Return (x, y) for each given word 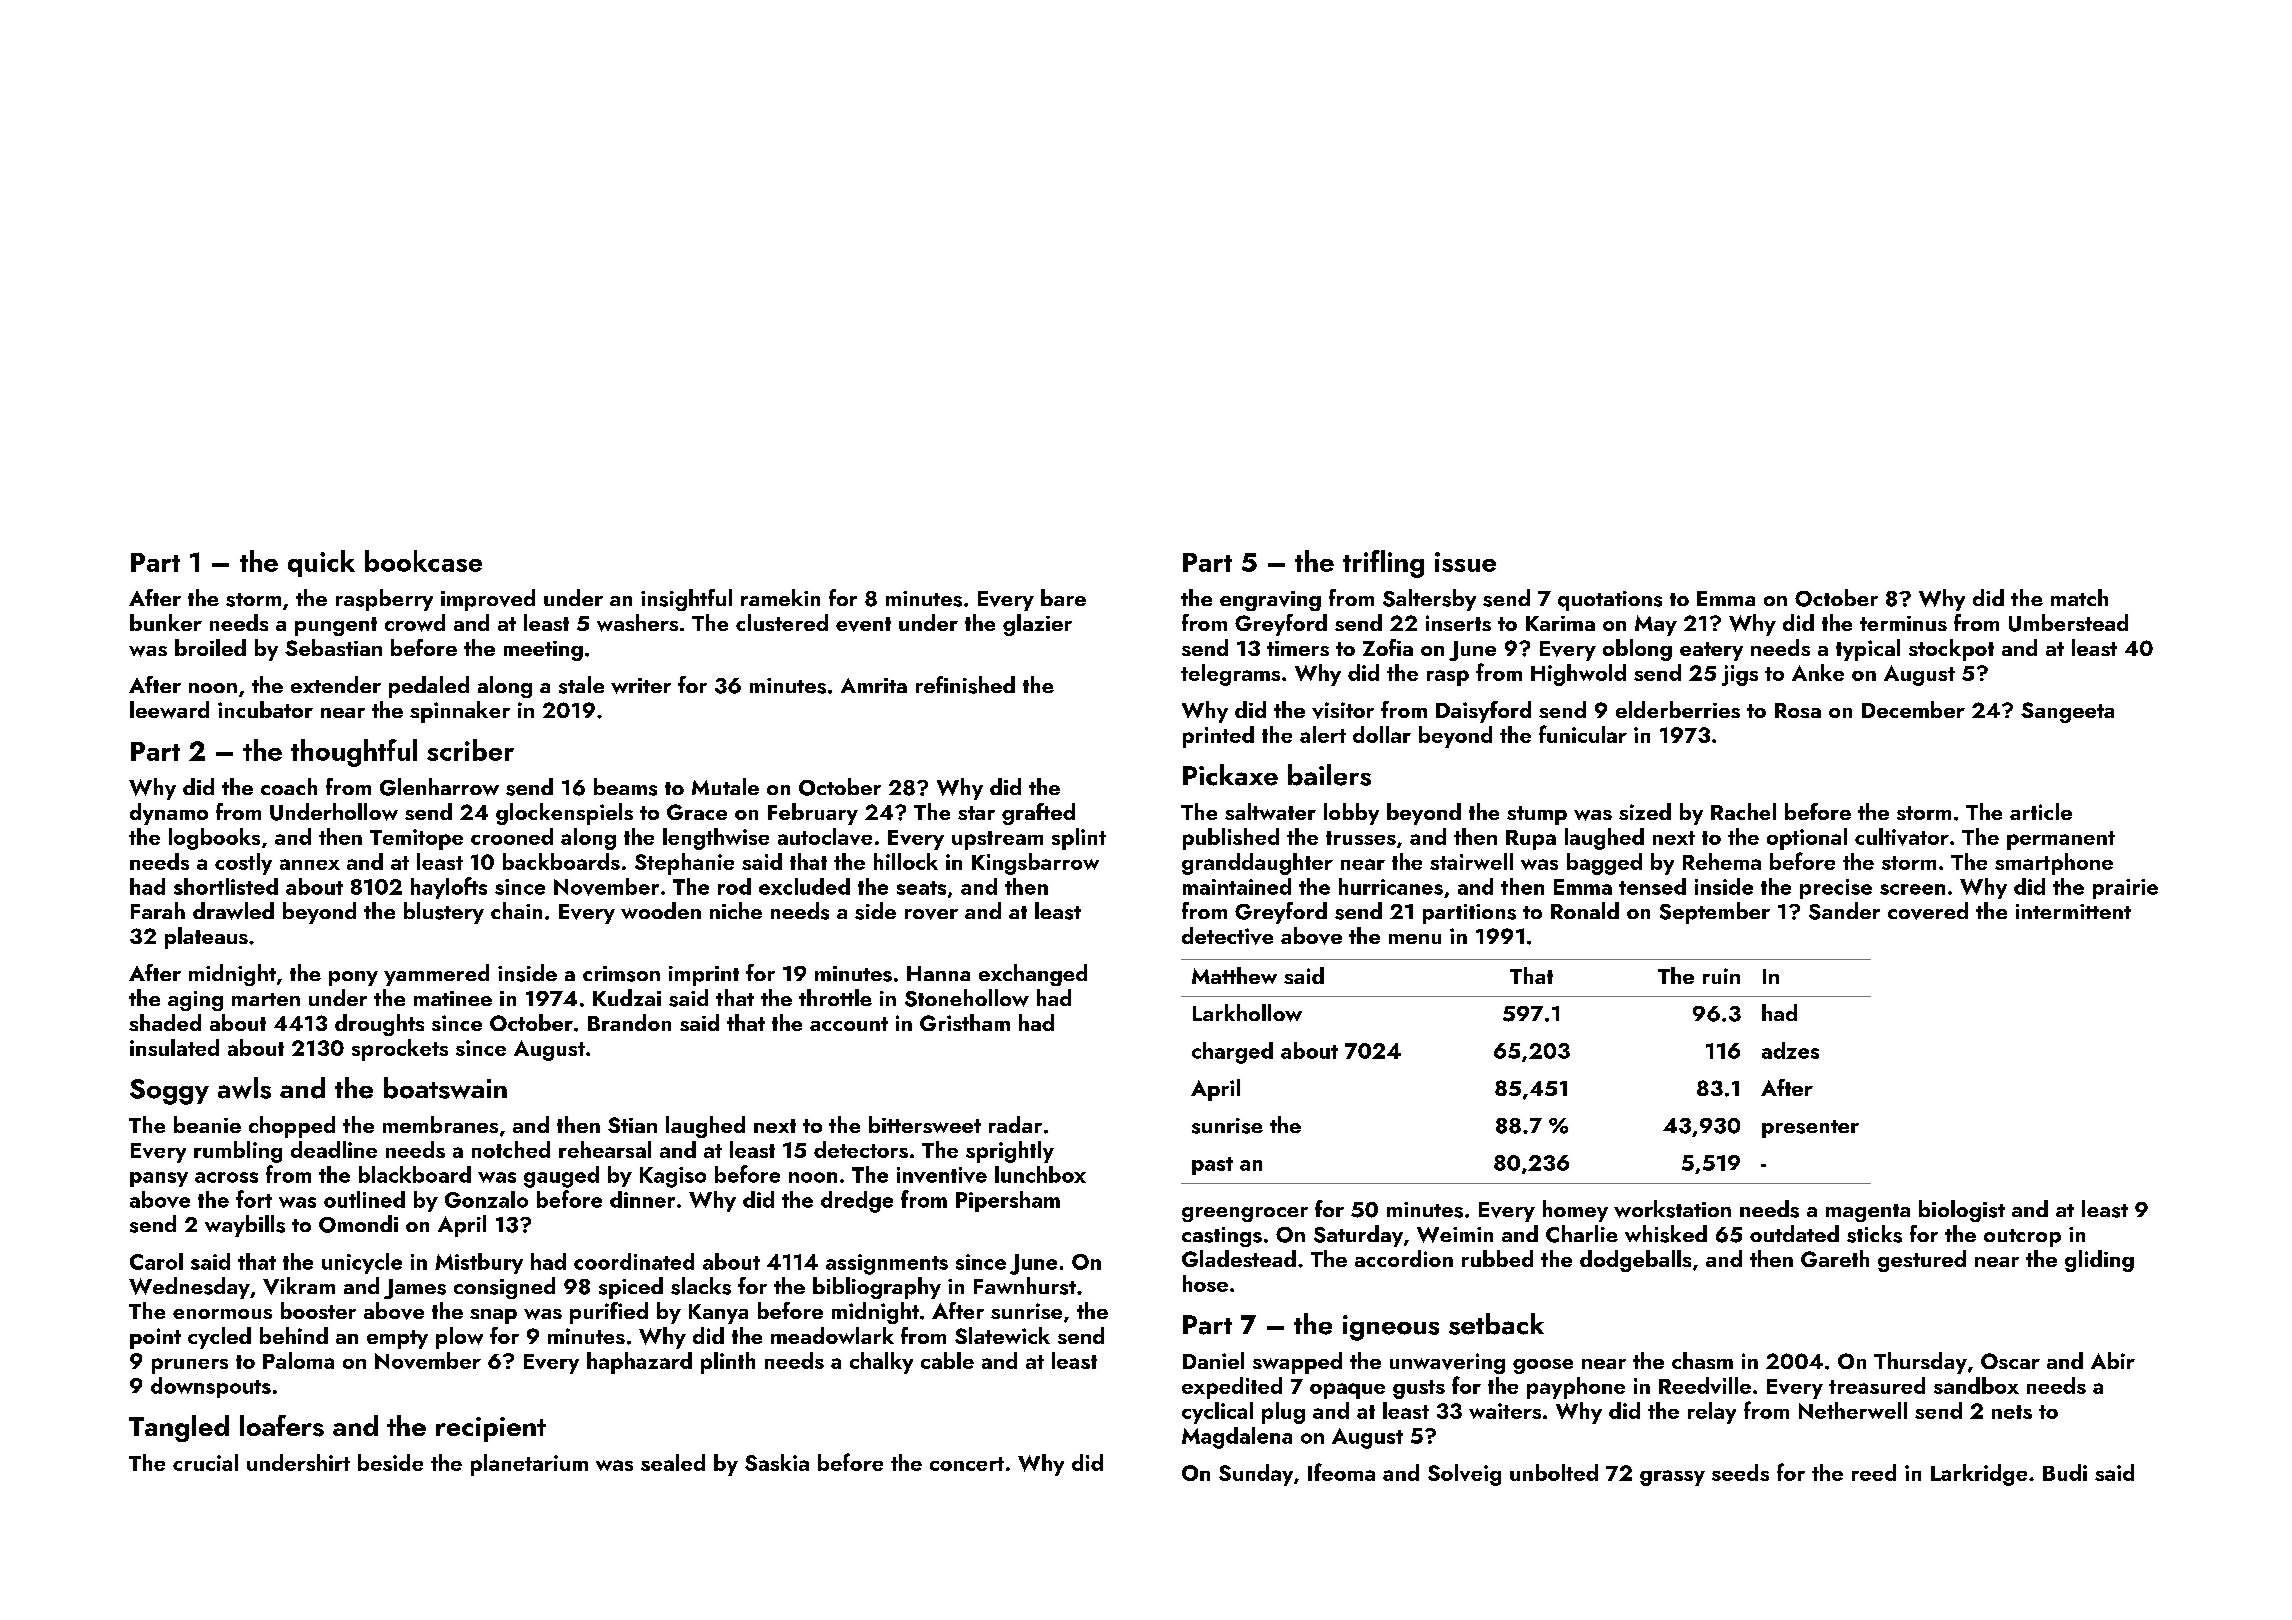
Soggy (169, 1092)
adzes (1790, 1050)
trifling (1383, 564)
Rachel (1743, 811)
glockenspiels (564, 814)
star (976, 813)
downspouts (211, 1387)
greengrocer (1245, 1214)
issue (1465, 562)
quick (321, 563)
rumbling (238, 1152)
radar (1015, 1124)
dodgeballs (1635, 1261)
